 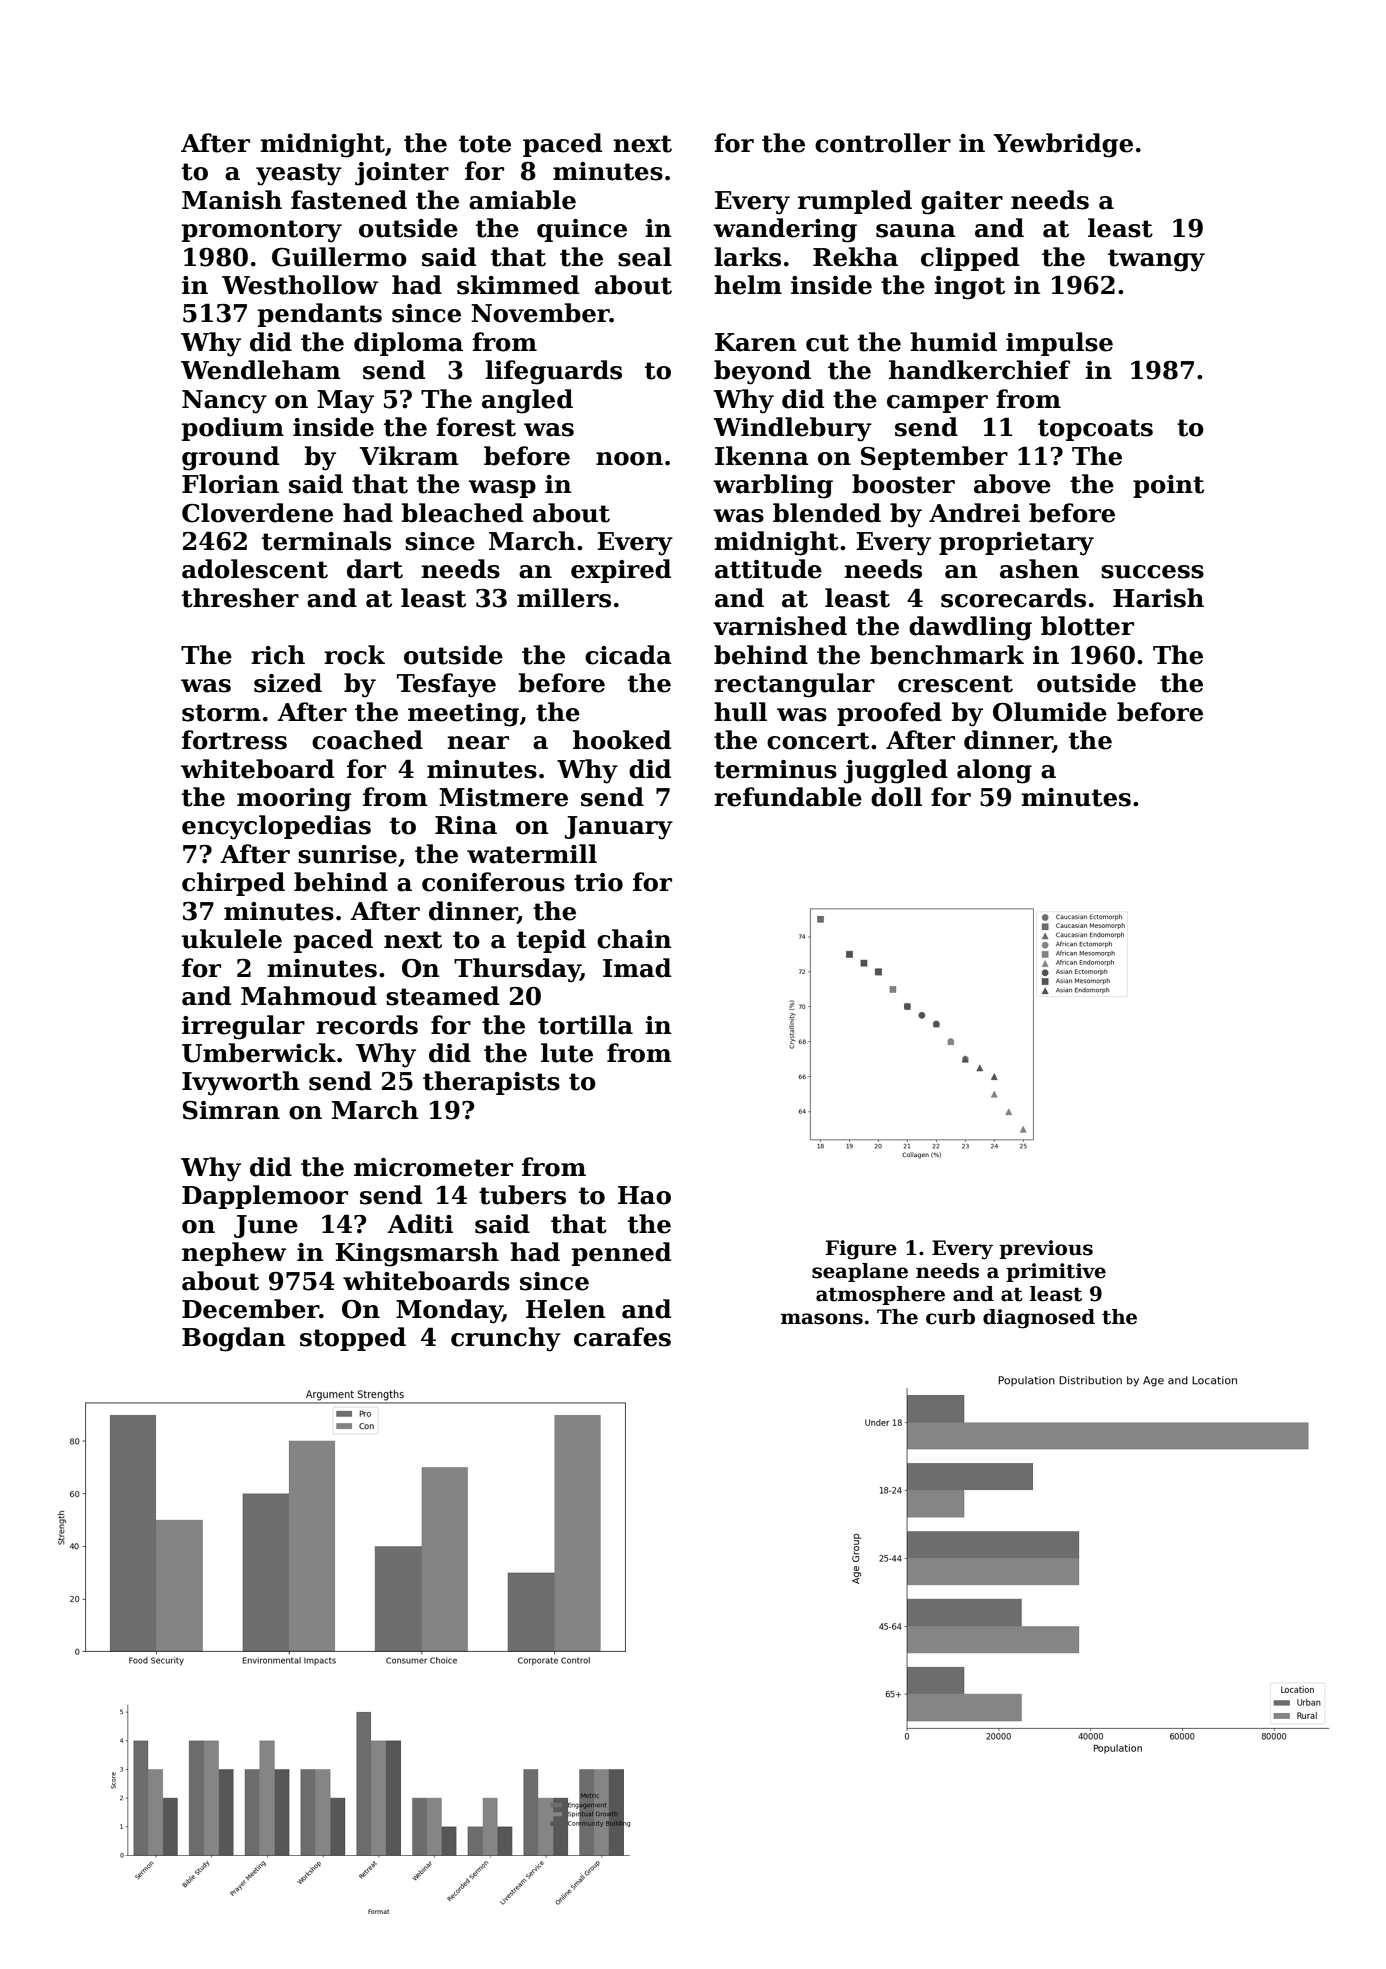 I want to click on amiable, so click(x=522, y=200).
